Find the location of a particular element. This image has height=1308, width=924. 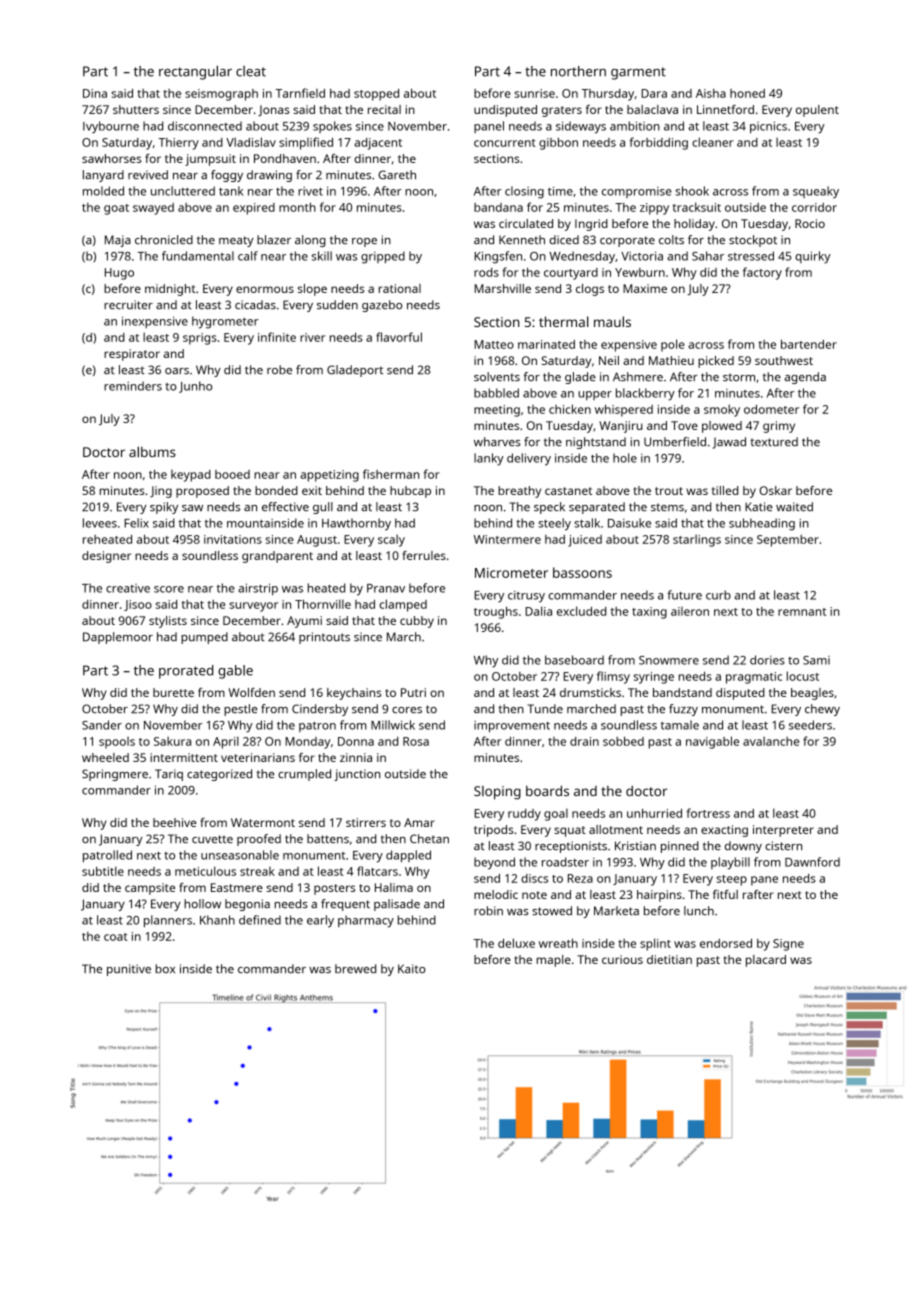

ruddy is located at coordinates (524, 815).
